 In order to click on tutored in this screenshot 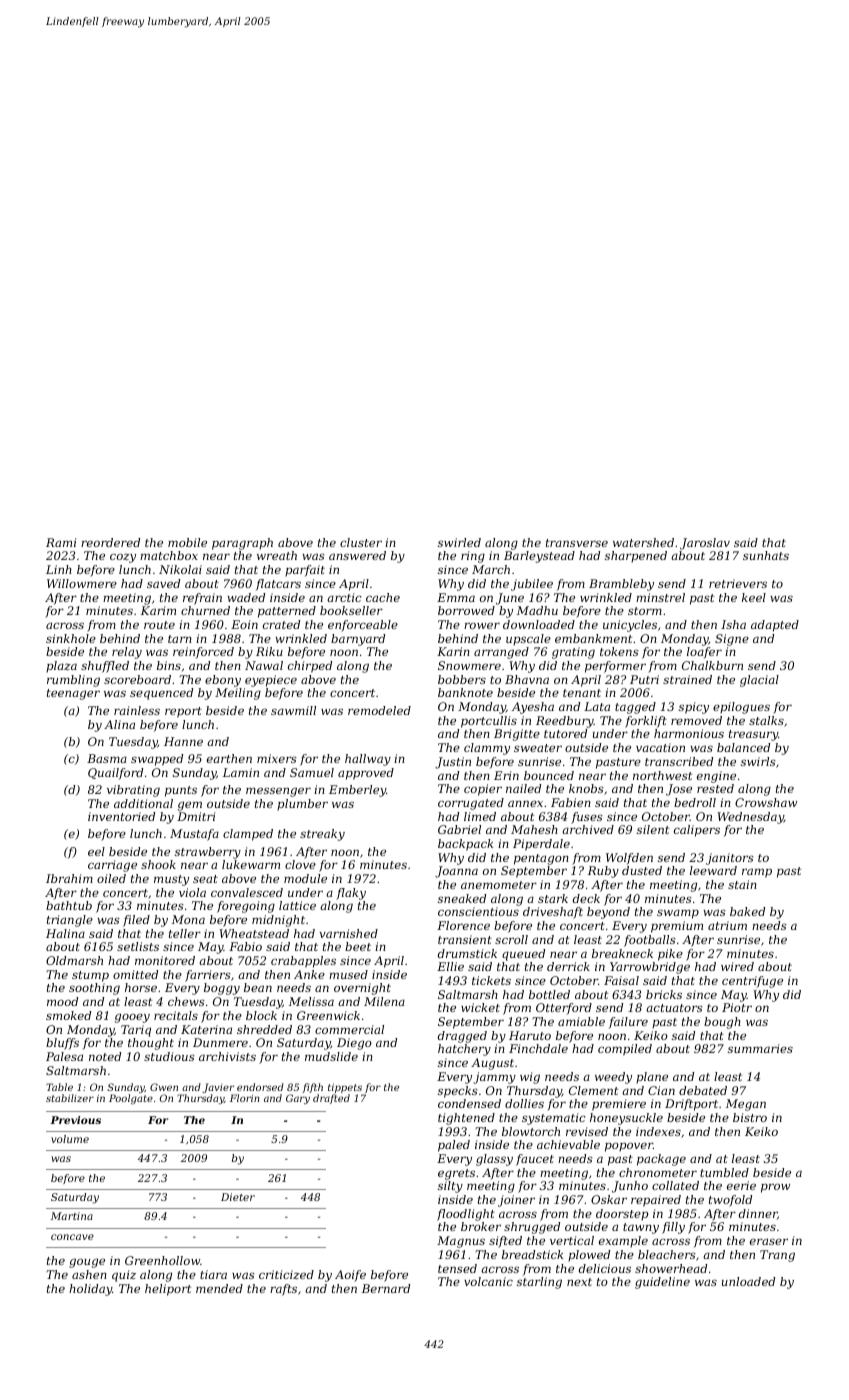, I will do `click(565, 733)`.
